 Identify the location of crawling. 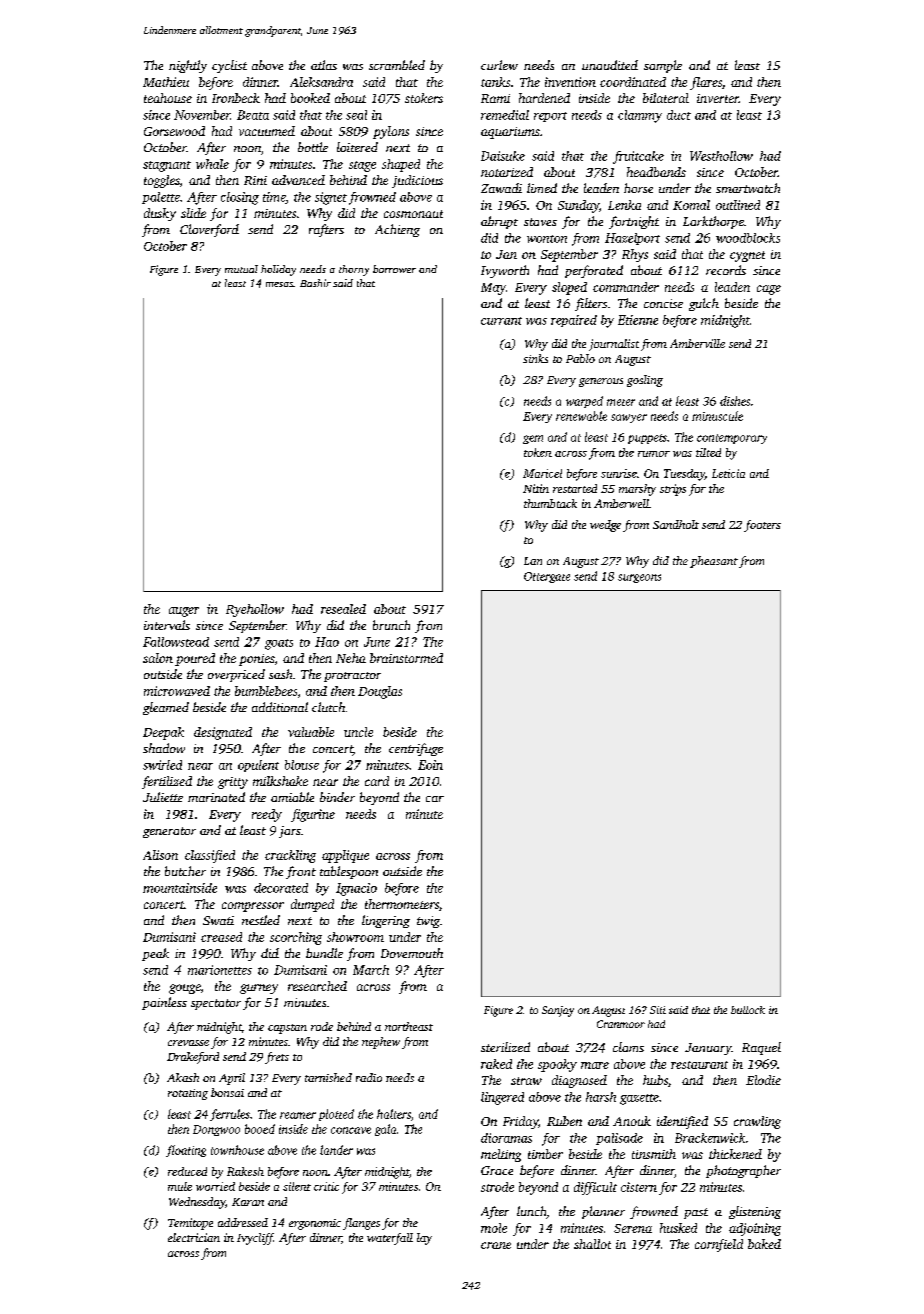
(757, 1122).
